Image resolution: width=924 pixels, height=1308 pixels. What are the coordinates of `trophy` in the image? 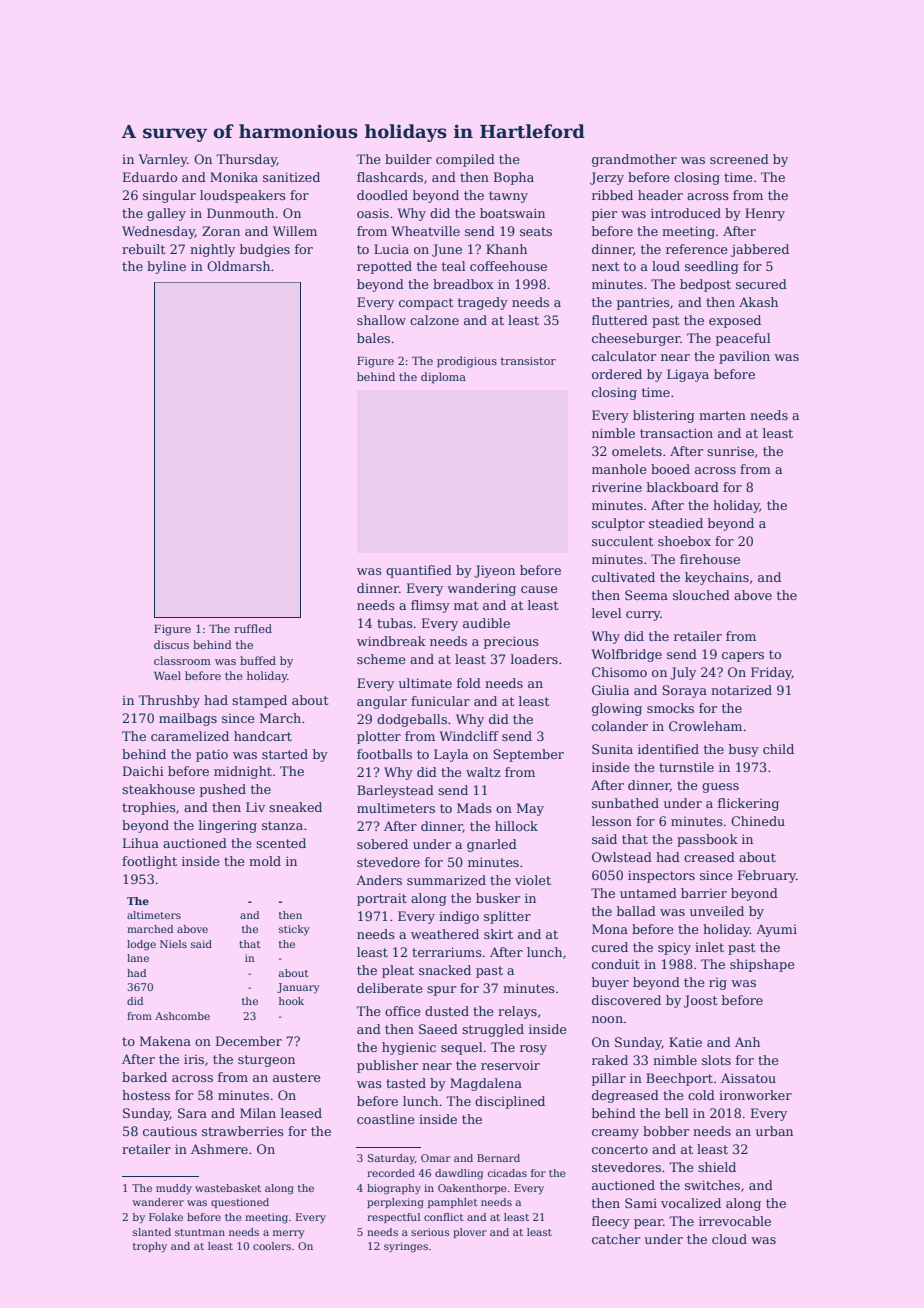 It's located at (150, 1247).
